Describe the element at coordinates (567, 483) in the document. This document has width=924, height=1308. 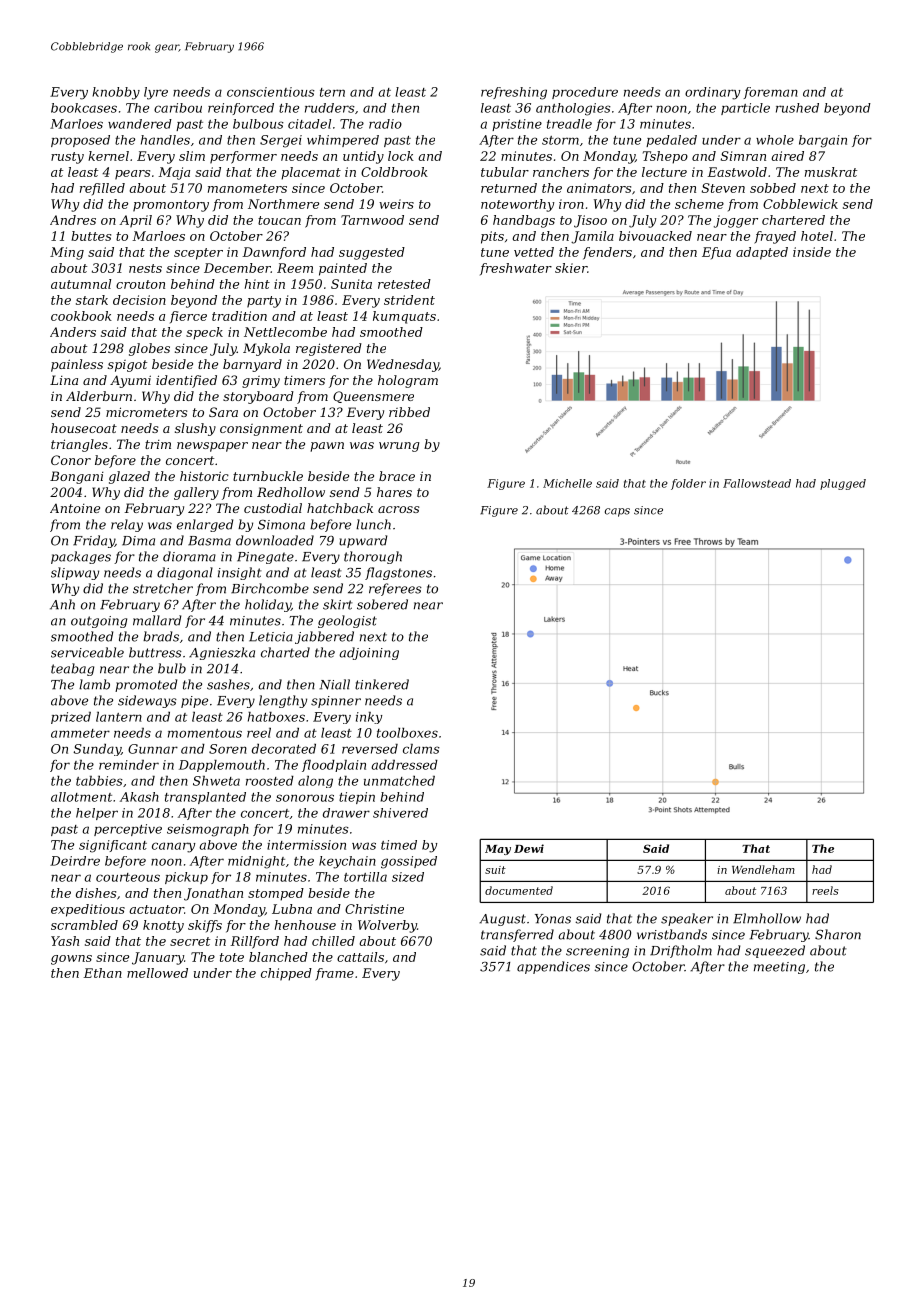
I see `Michelle` at that location.
